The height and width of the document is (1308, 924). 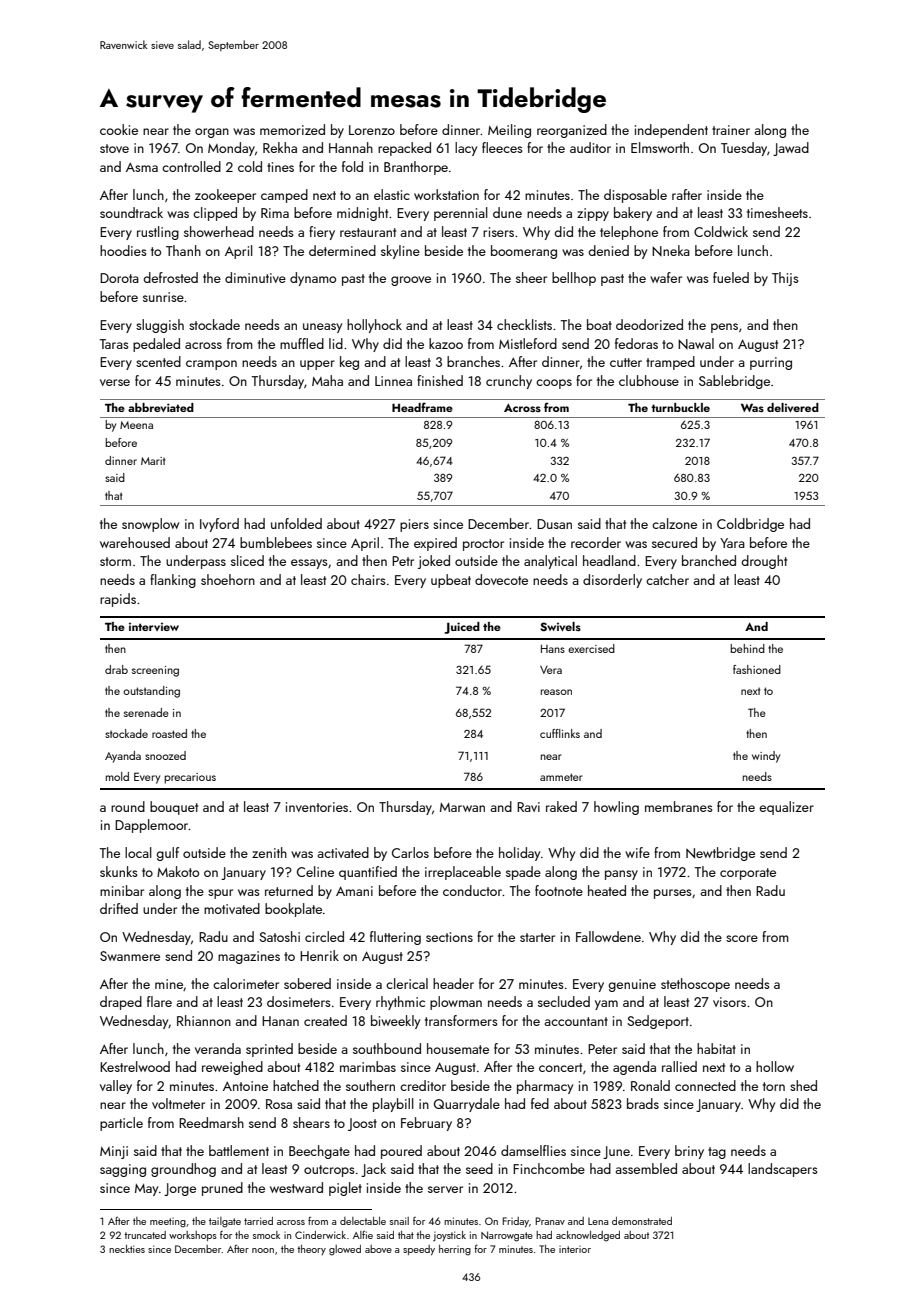 What do you see at coordinates (146, 1190) in the document?
I see `May` at bounding box center [146, 1190].
